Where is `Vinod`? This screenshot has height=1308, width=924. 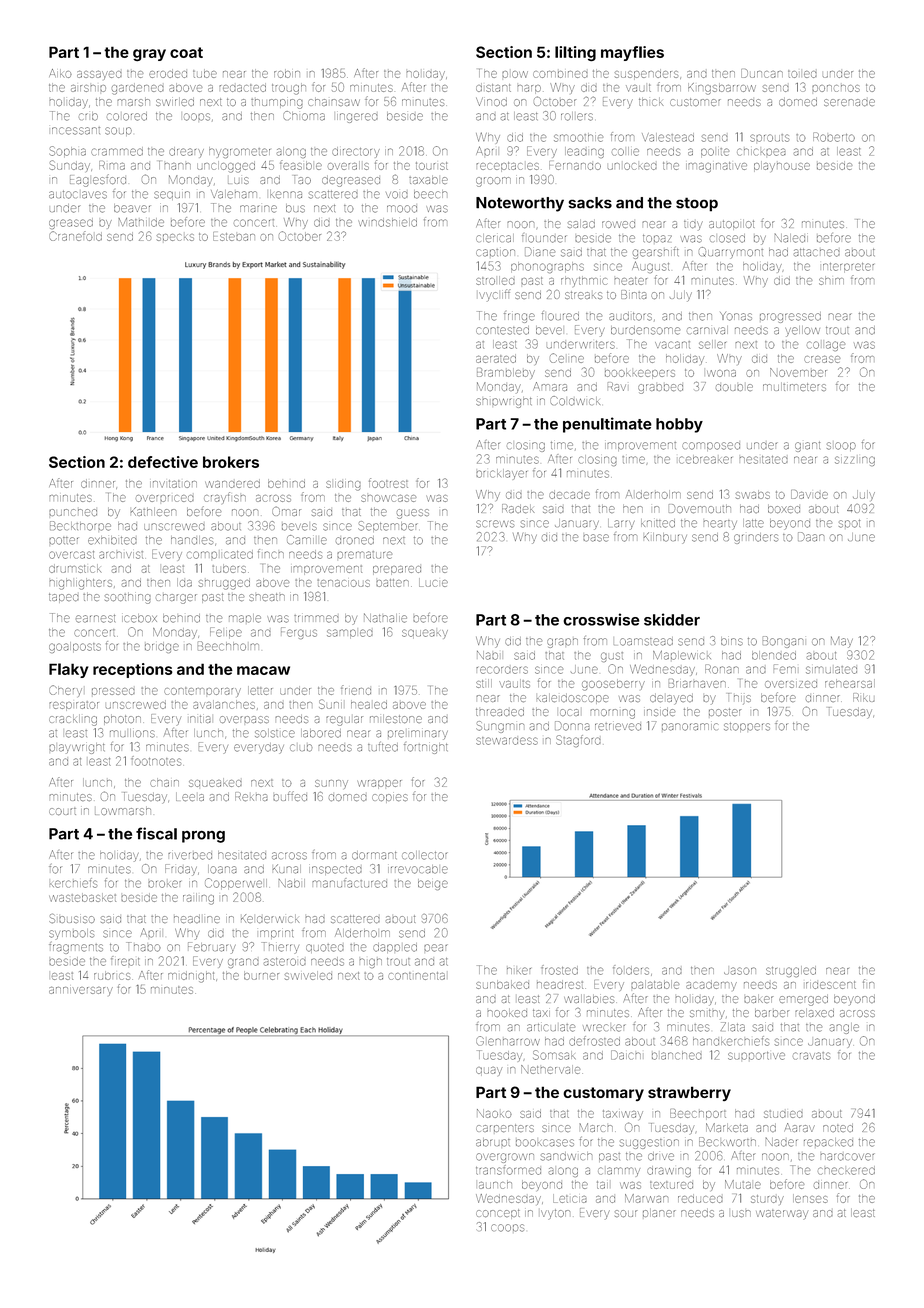 Vinod is located at coordinates (491, 101).
